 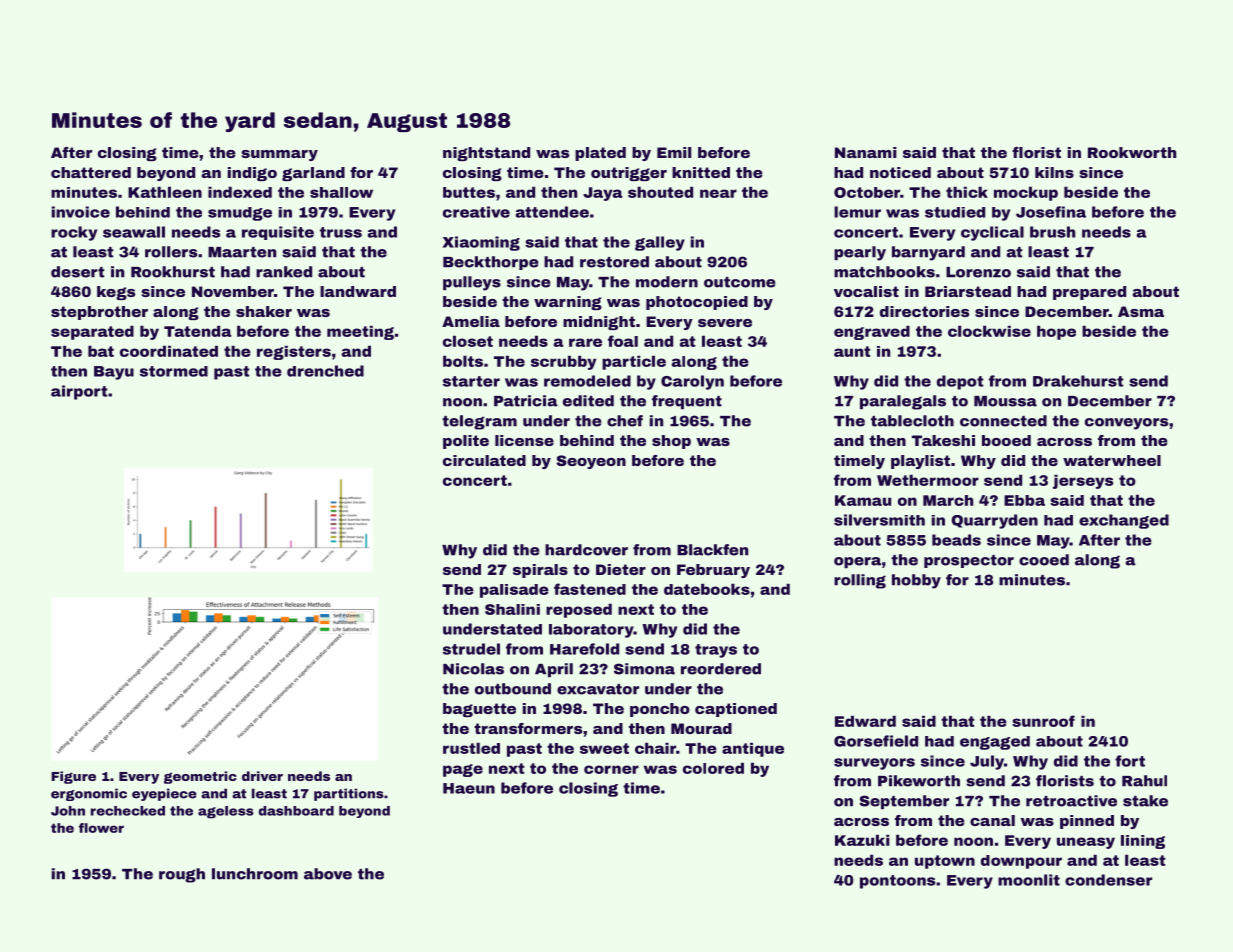 I want to click on driver, so click(x=262, y=776).
